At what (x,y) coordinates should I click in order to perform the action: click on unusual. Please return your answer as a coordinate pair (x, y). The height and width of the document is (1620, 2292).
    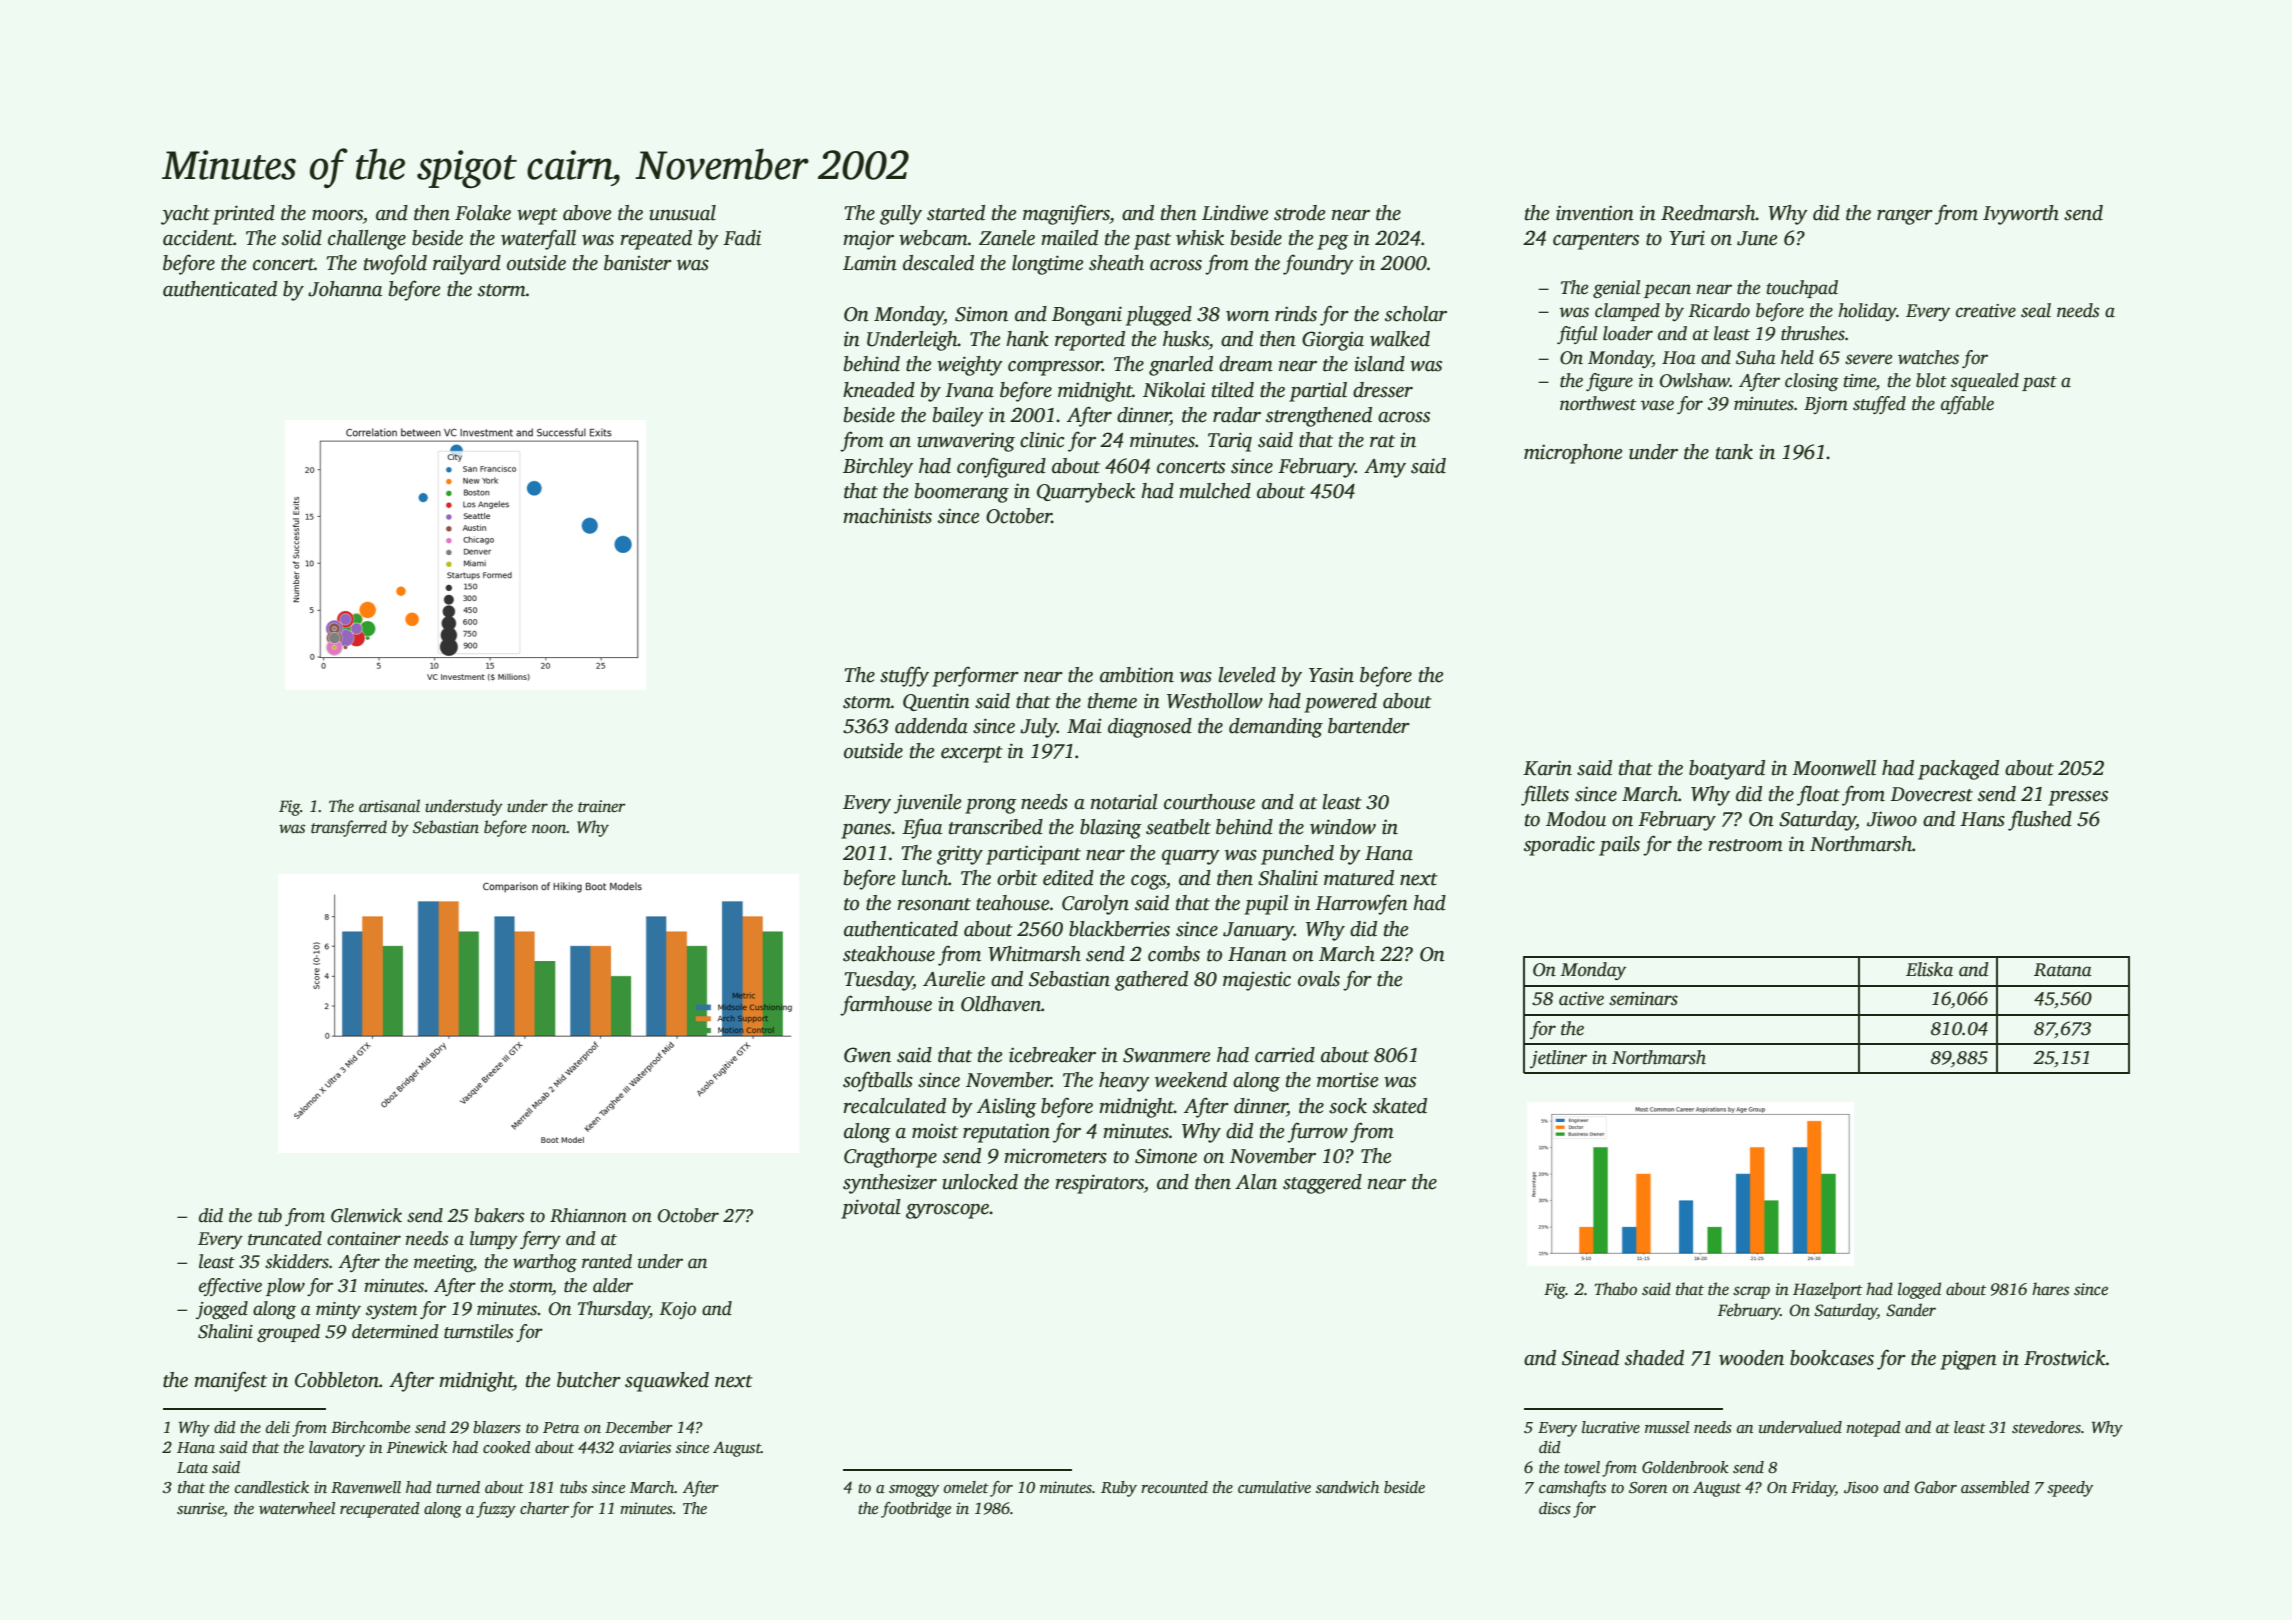
    Looking at the image, I should click on (682, 213).
